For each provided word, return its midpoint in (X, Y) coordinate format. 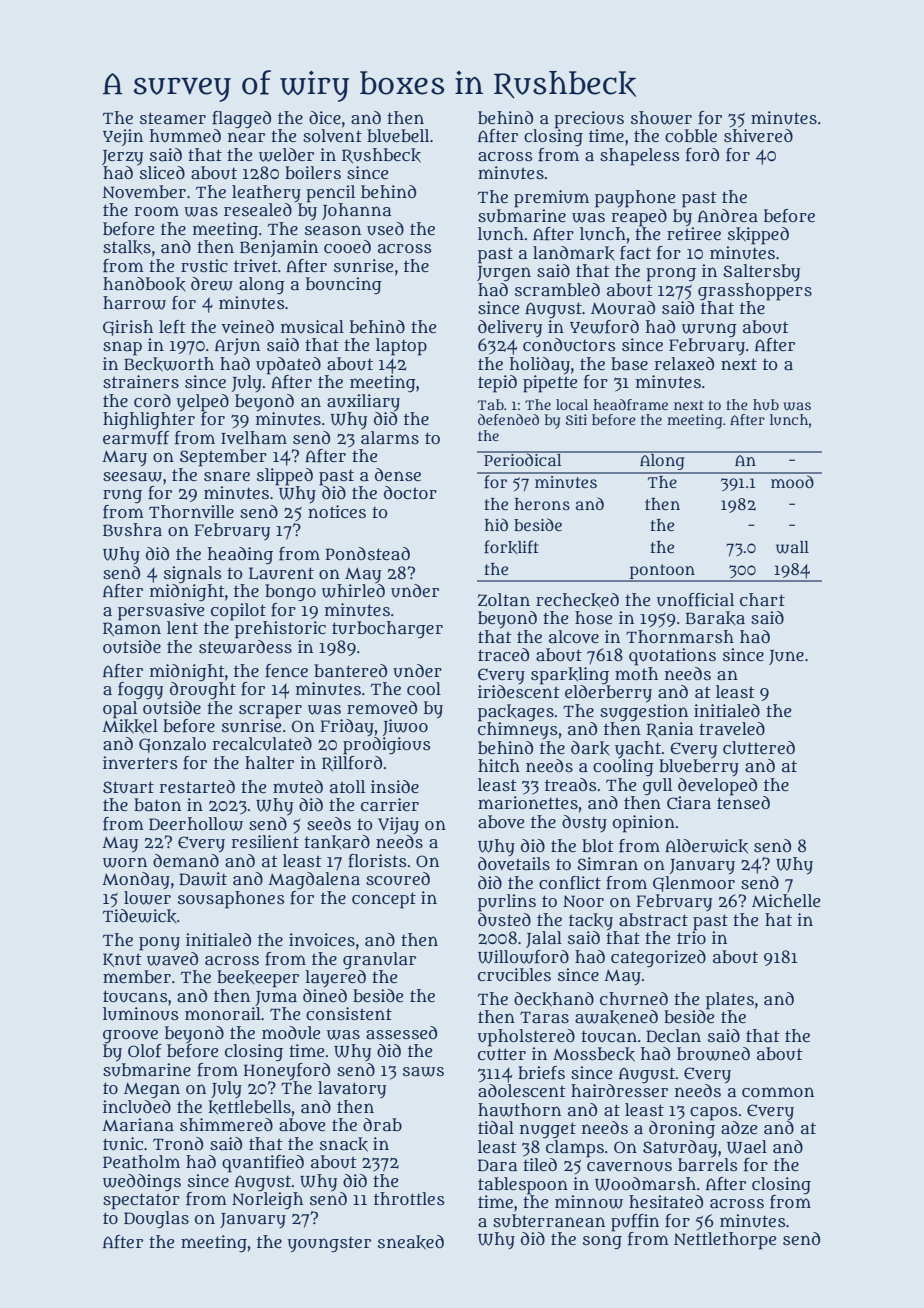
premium (551, 199)
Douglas (156, 1220)
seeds (329, 823)
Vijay (398, 826)
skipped (758, 236)
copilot (238, 612)
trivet (256, 265)
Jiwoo (405, 727)
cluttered (759, 748)
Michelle (786, 900)
